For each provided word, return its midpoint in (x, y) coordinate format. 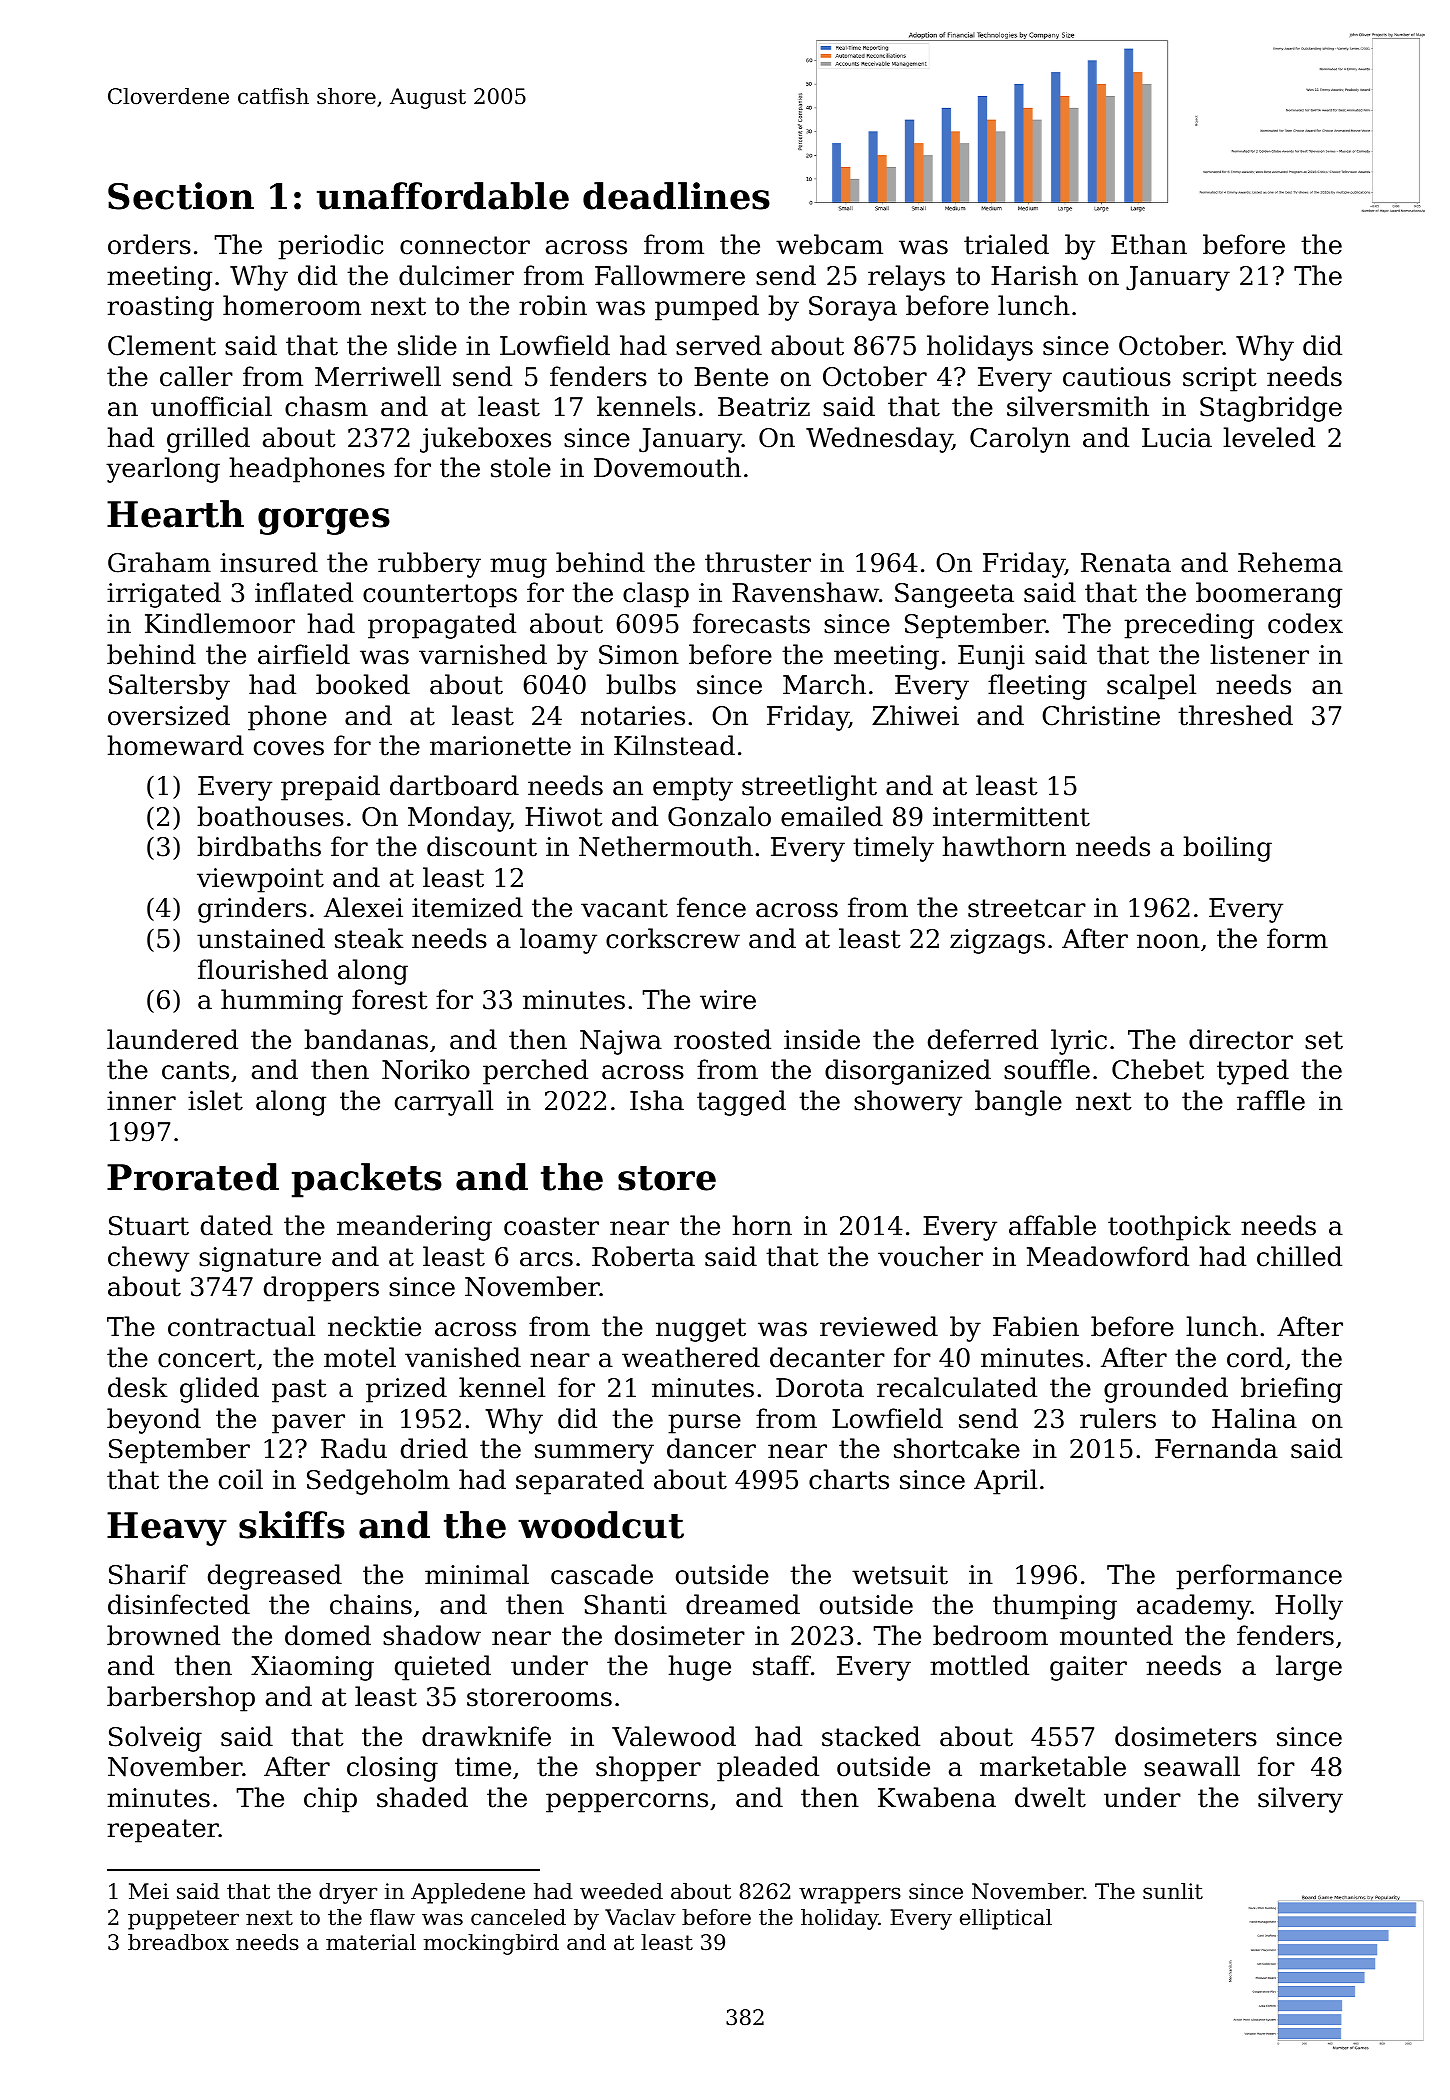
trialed (1006, 244)
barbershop (181, 1699)
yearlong (163, 470)
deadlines (676, 196)
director (1241, 1039)
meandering (414, 1228)
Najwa (621, 1042)
